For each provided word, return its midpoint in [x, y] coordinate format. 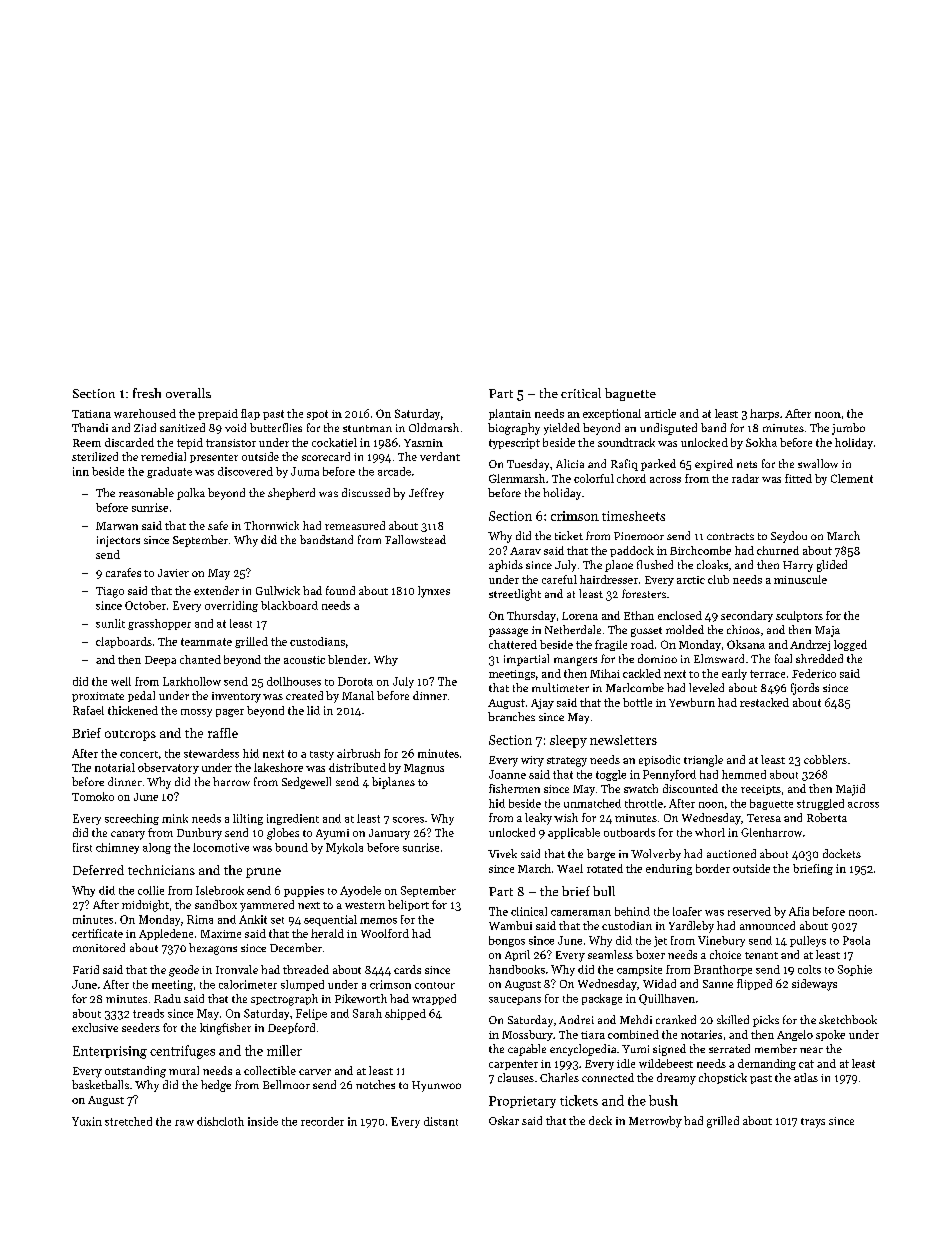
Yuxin [87, 1121]
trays [813, 1123]
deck [600, 1120]
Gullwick [278, 590]
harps [764, 414]
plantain [510, 414]
